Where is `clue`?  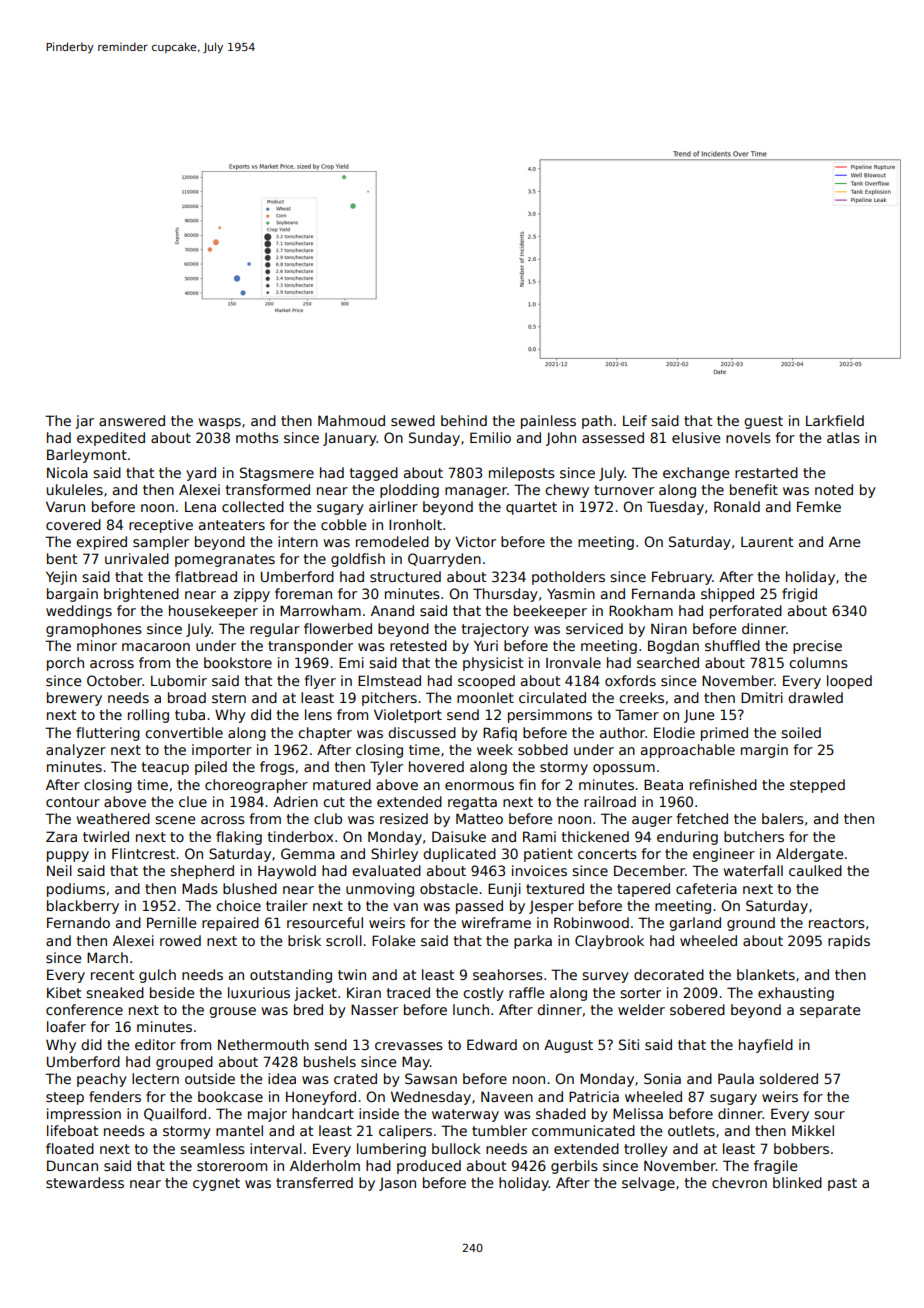
clue is located at coordinates (193, 801).
